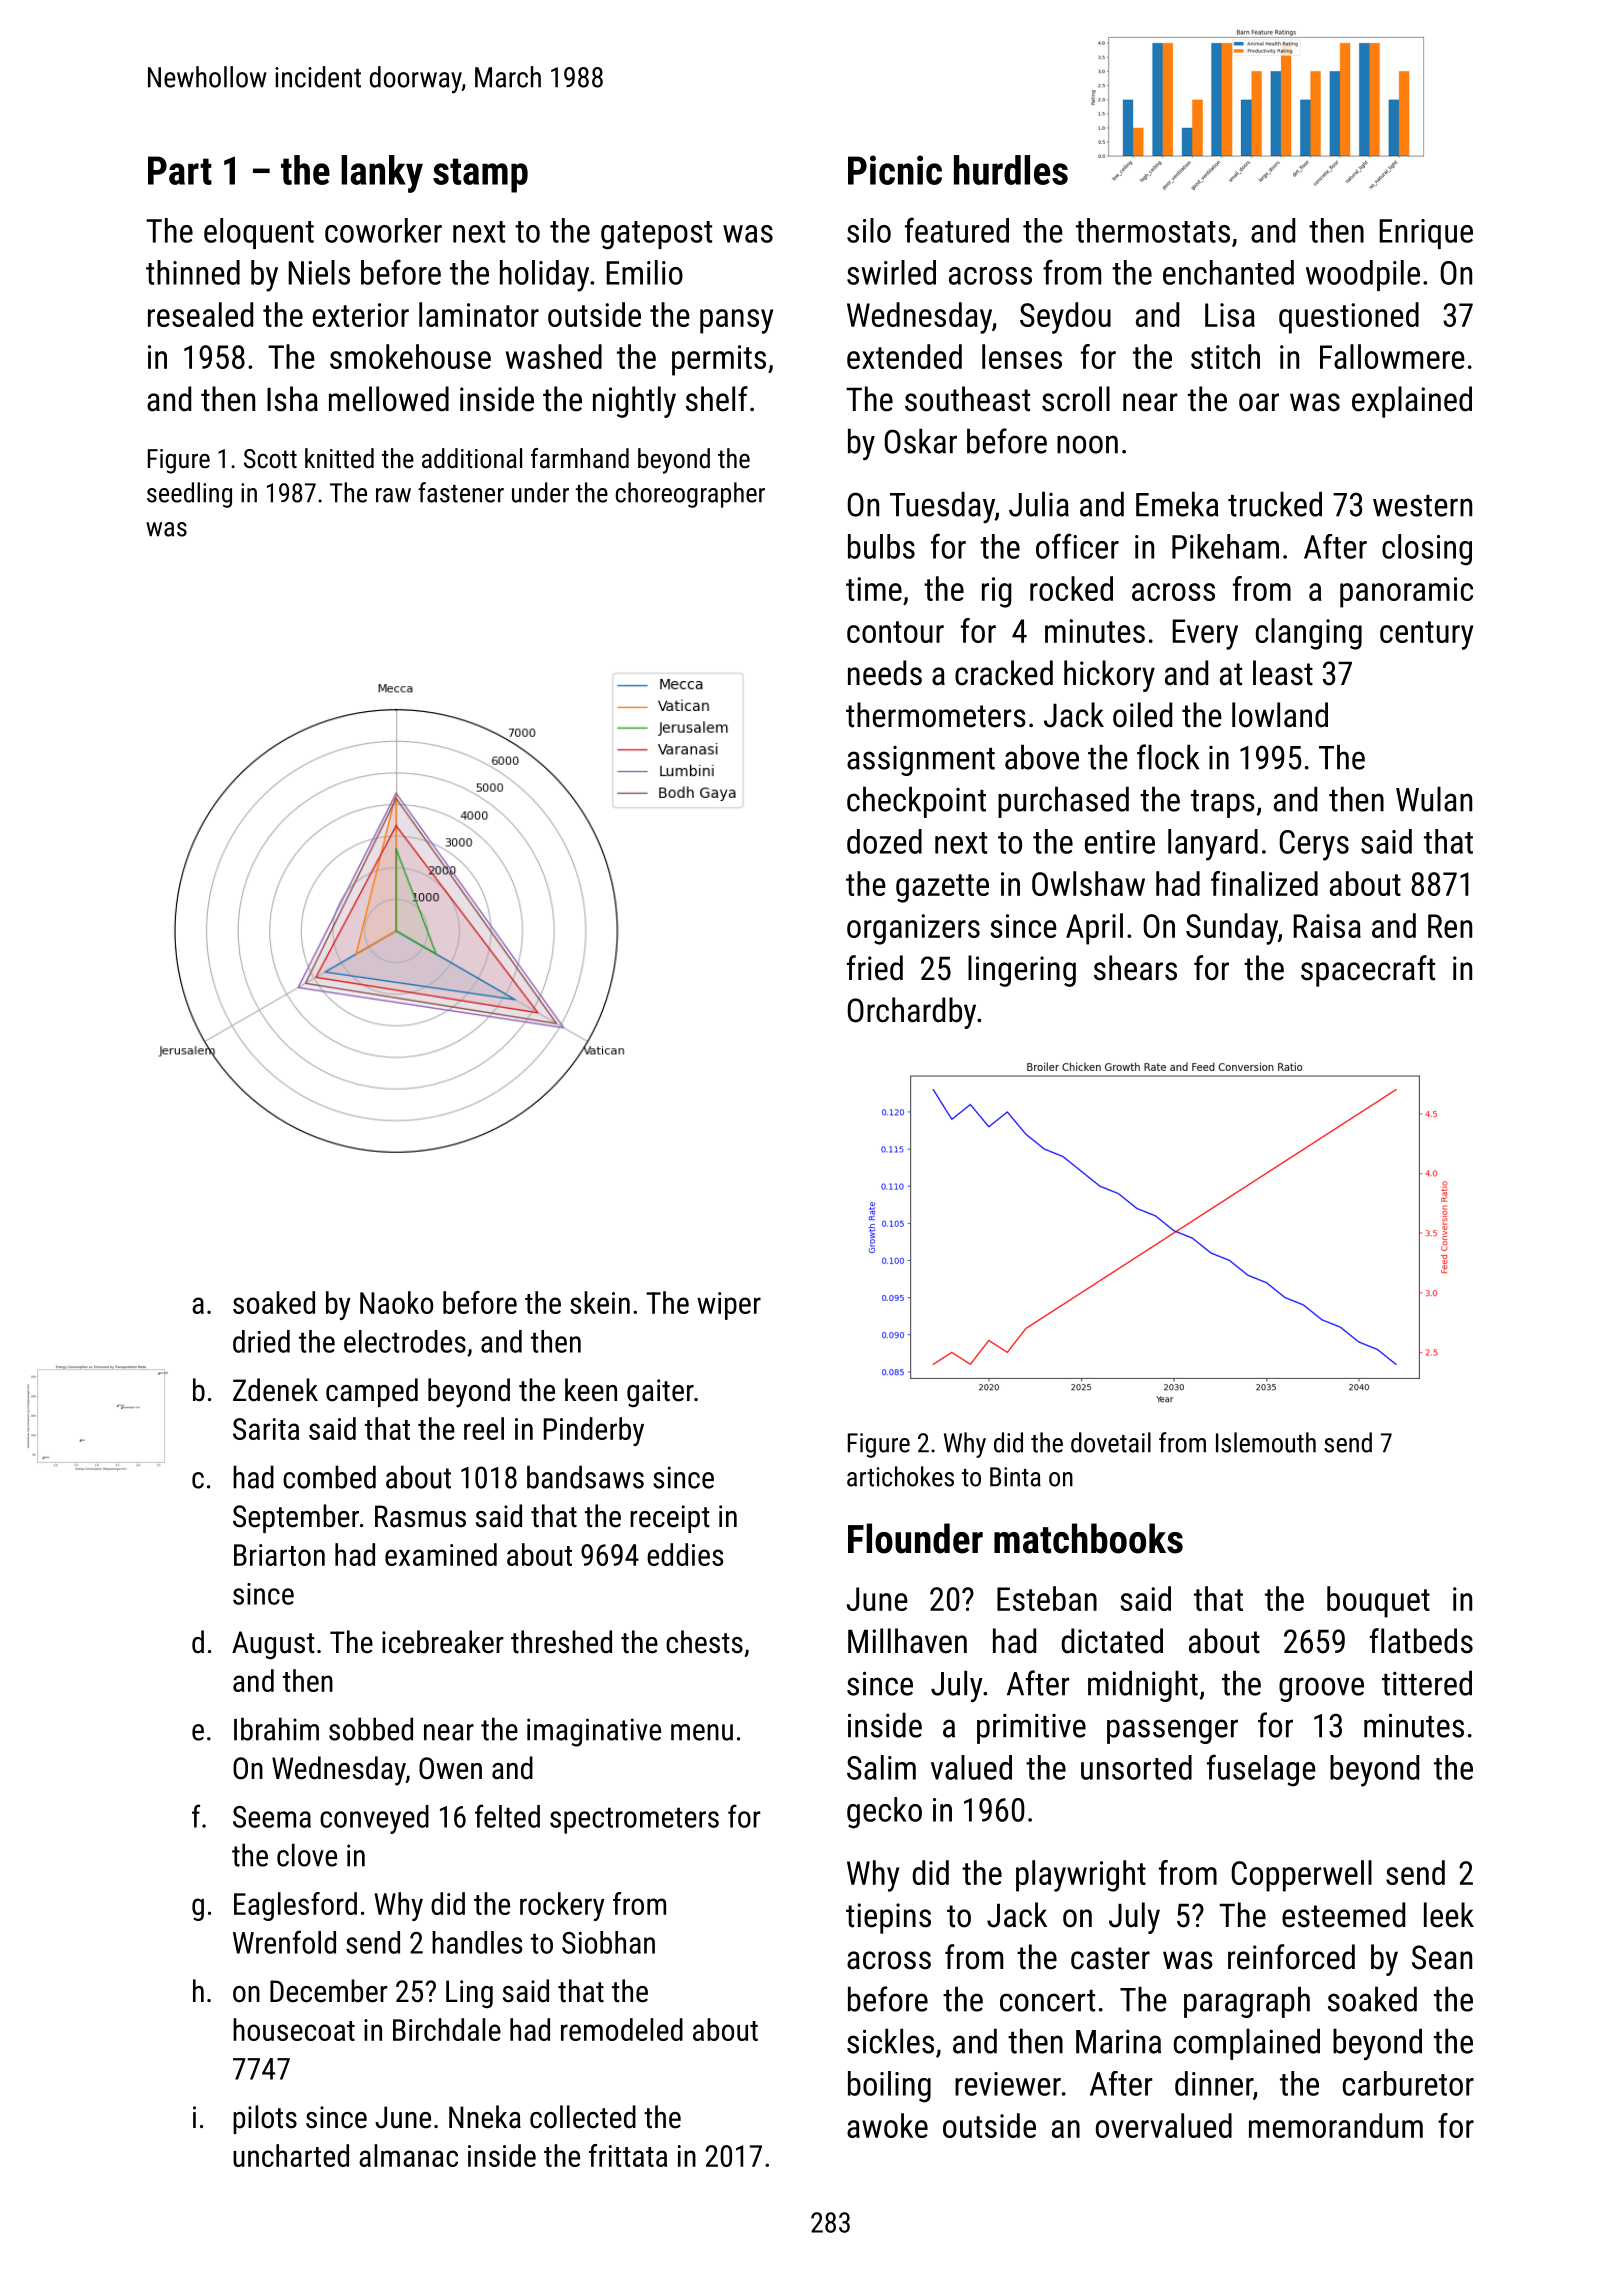 This document has width=1620, height=2292. Describe the element at coordinates (885, 673) in the document. I see `needs` at that location.
